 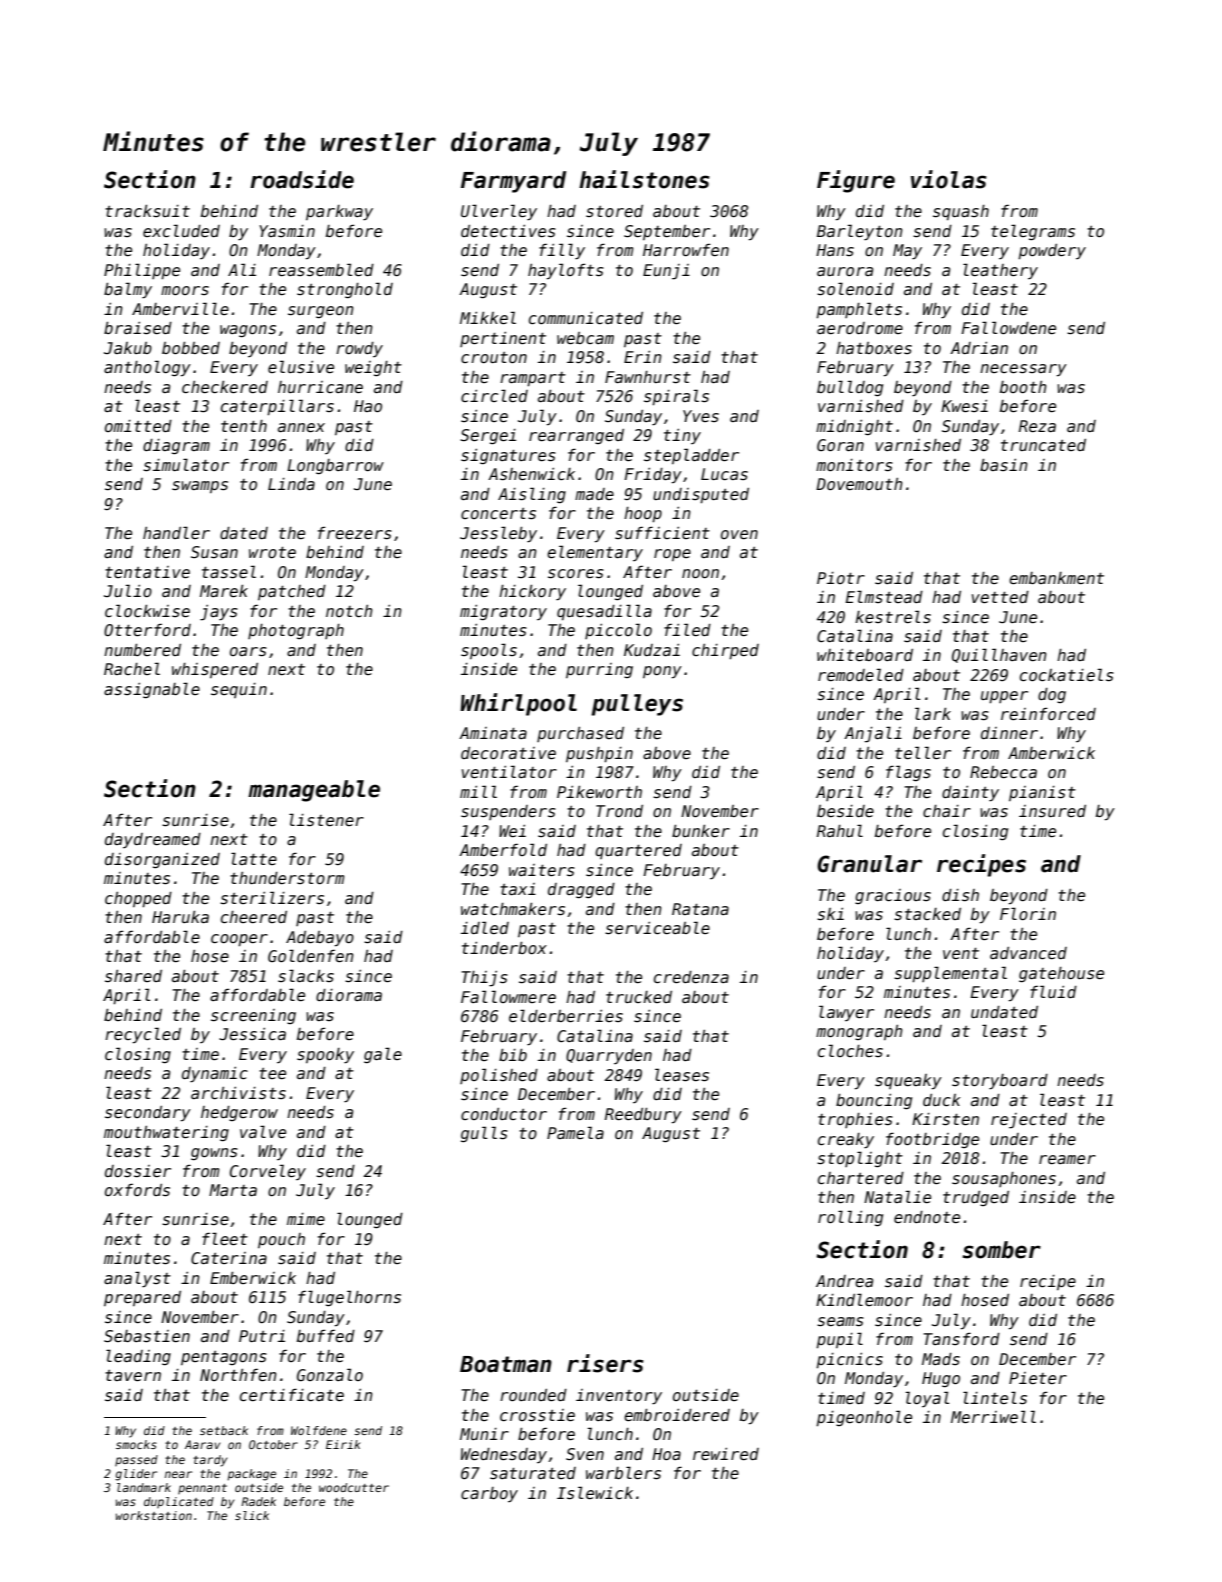 What do you see at coordinates (1000, 1082) in the page?
I see `storyboard` at bounding box center [1000, 1082].
